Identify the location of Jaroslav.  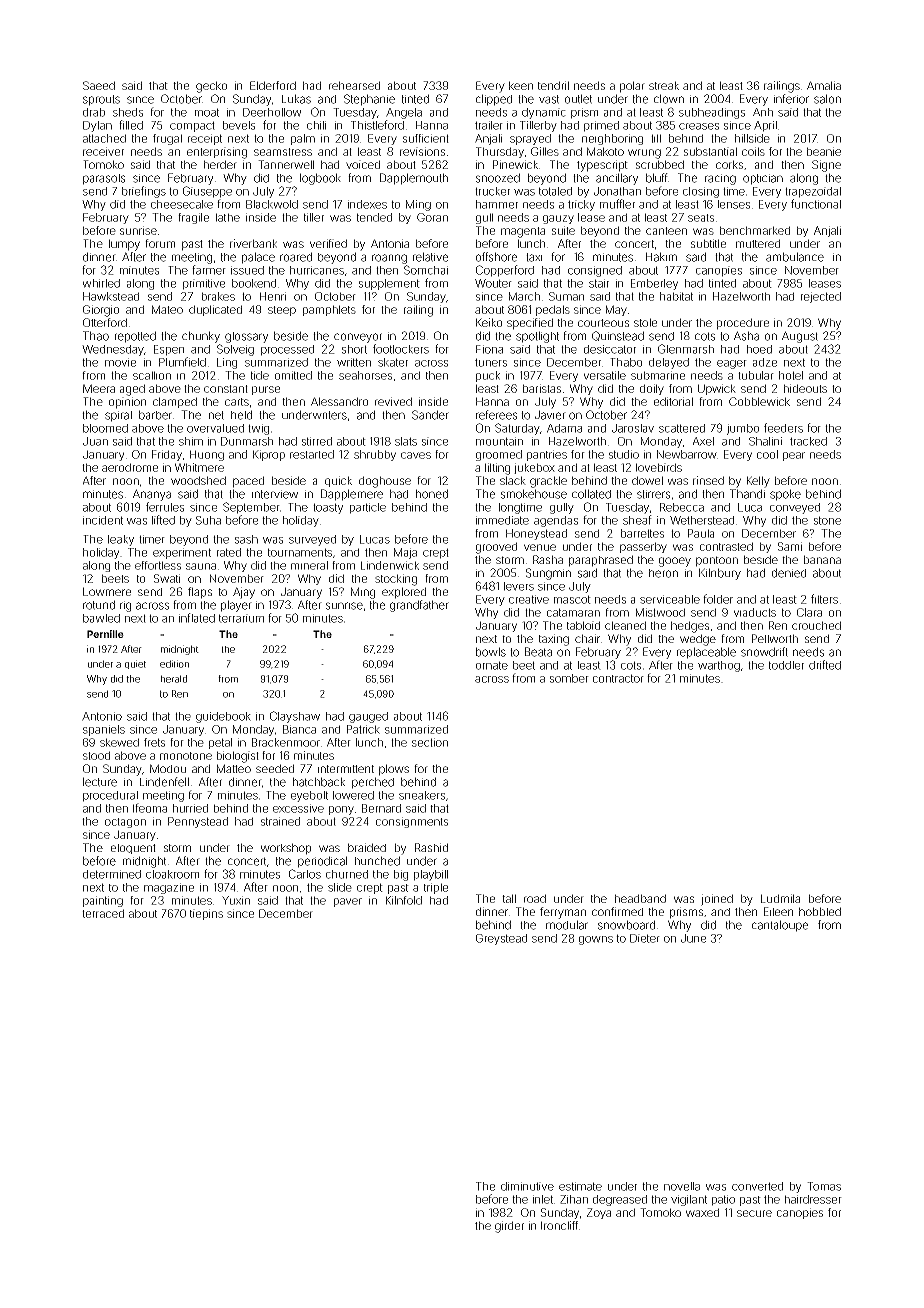
(633, 428).
